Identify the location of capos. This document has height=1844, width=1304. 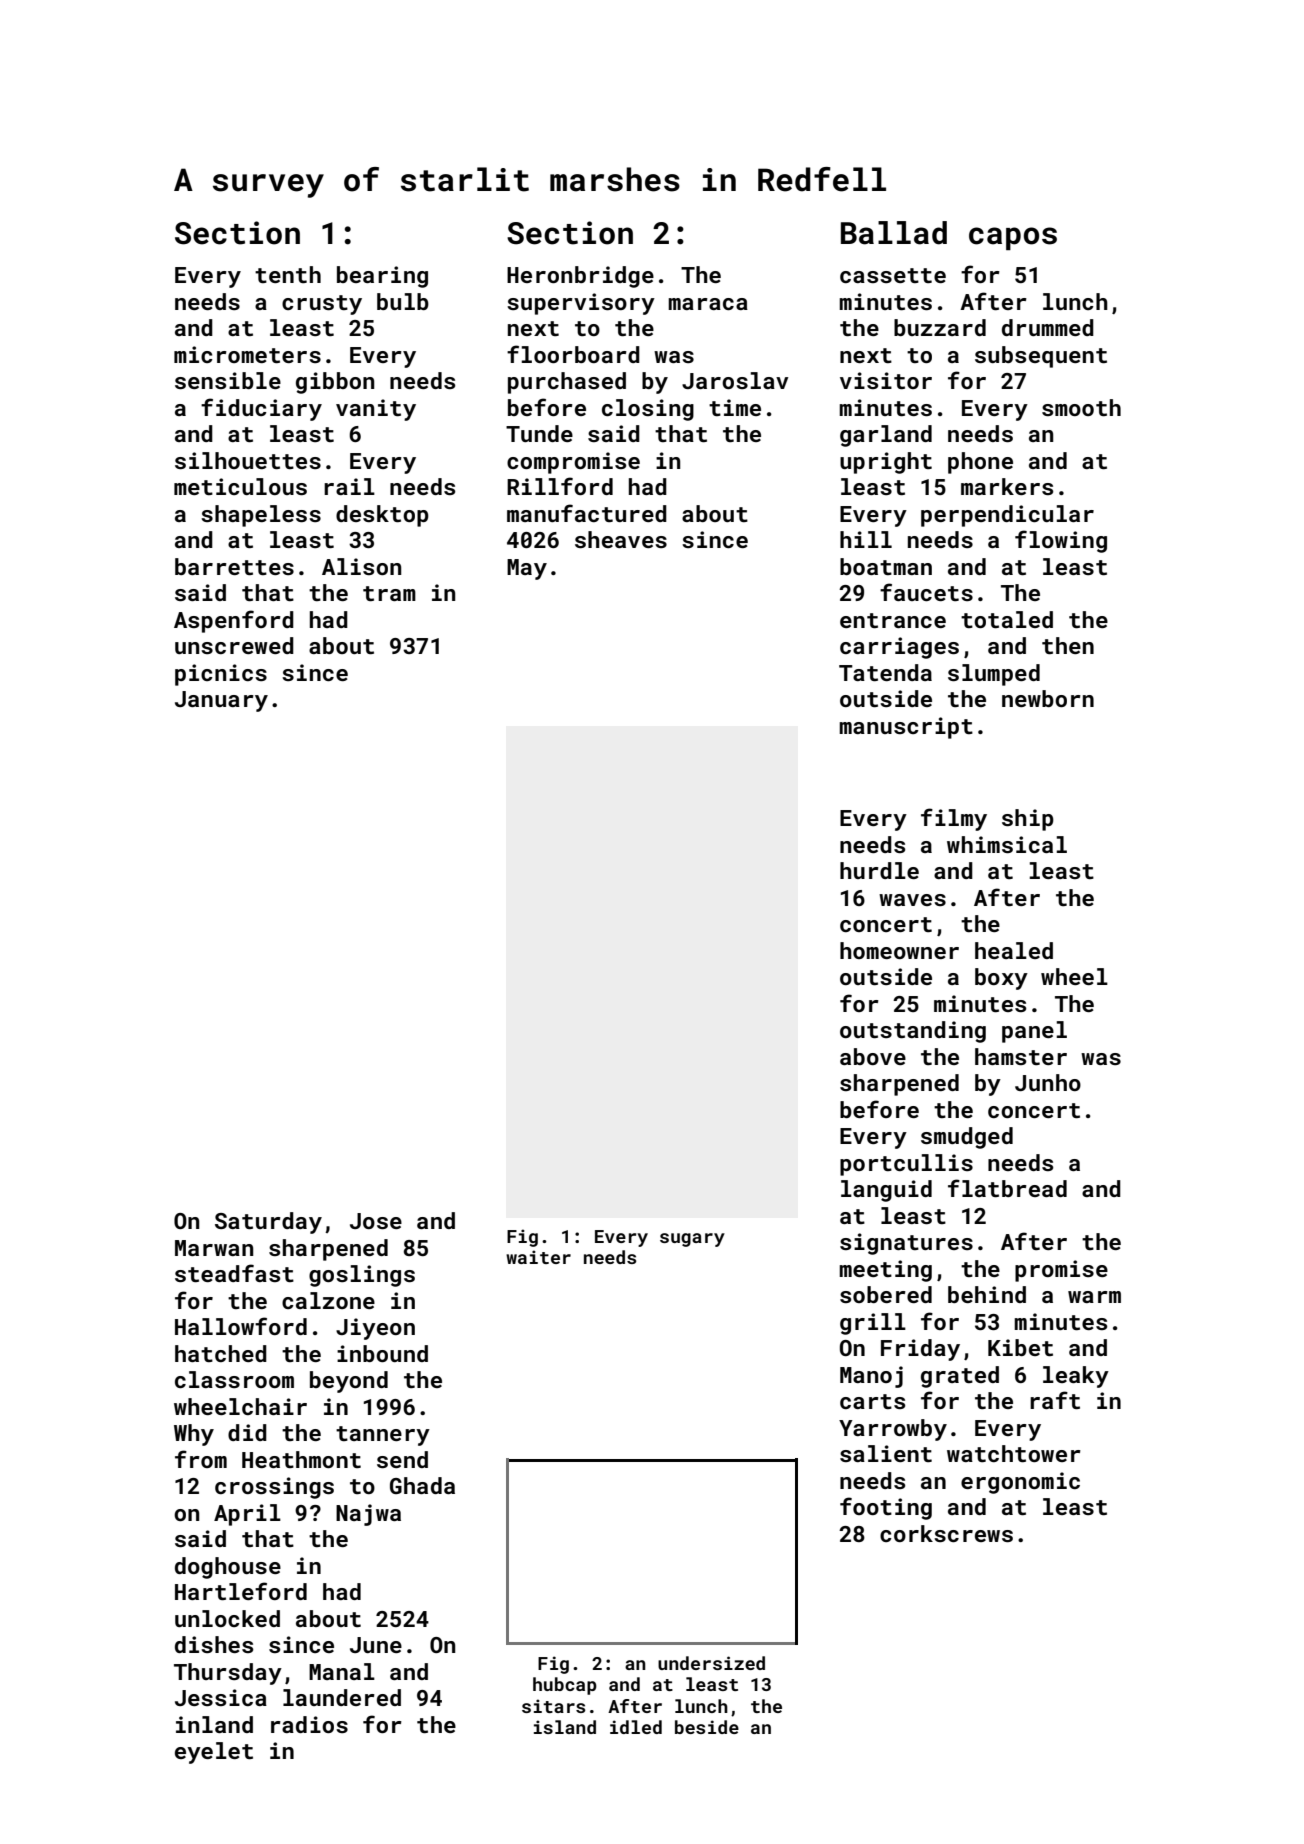
(1013, 238).
